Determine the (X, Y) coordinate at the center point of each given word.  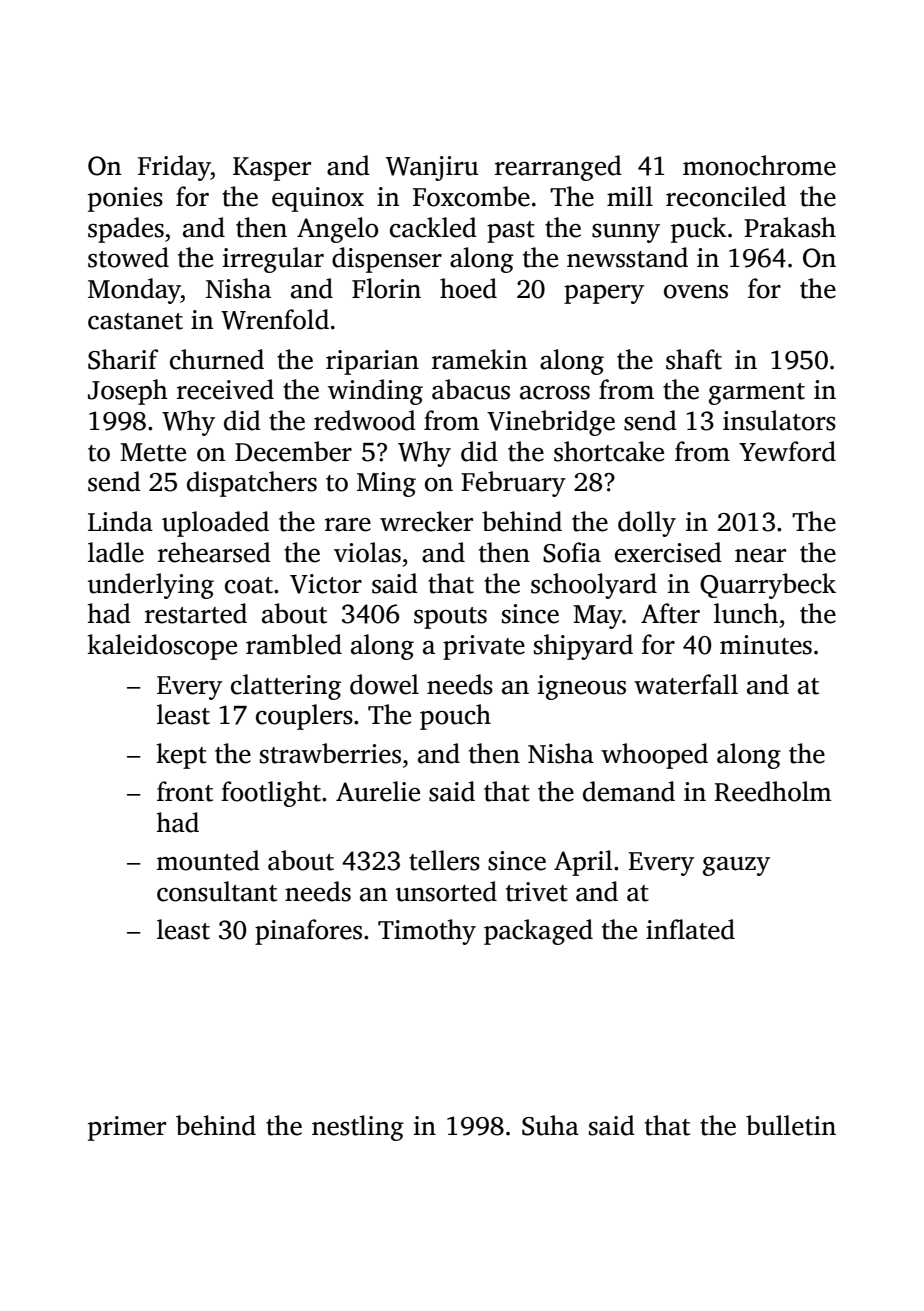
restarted (196, 613)
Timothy (427, 932)
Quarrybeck (768, 586)
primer (127, 1128)
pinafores (308, 932)
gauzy (736, 866)
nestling (358, 1128)
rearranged (558, 168)
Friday (174, 168)
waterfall (686, 684)
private (484, 647)
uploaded (215, 524)
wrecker (426, 521)
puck (699, 230)
